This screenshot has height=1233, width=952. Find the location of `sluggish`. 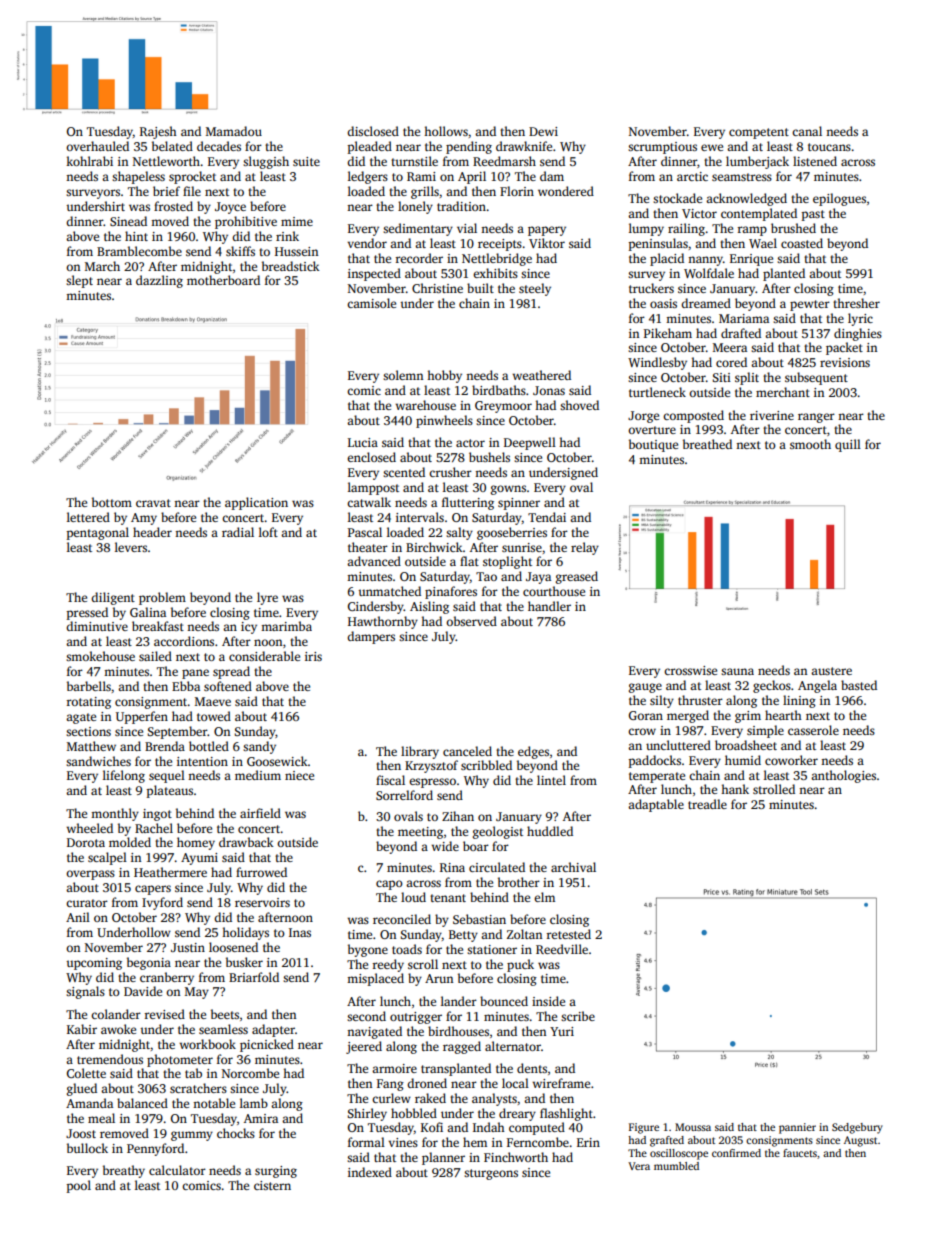

sluggish is located at coordinates (266, 162).
